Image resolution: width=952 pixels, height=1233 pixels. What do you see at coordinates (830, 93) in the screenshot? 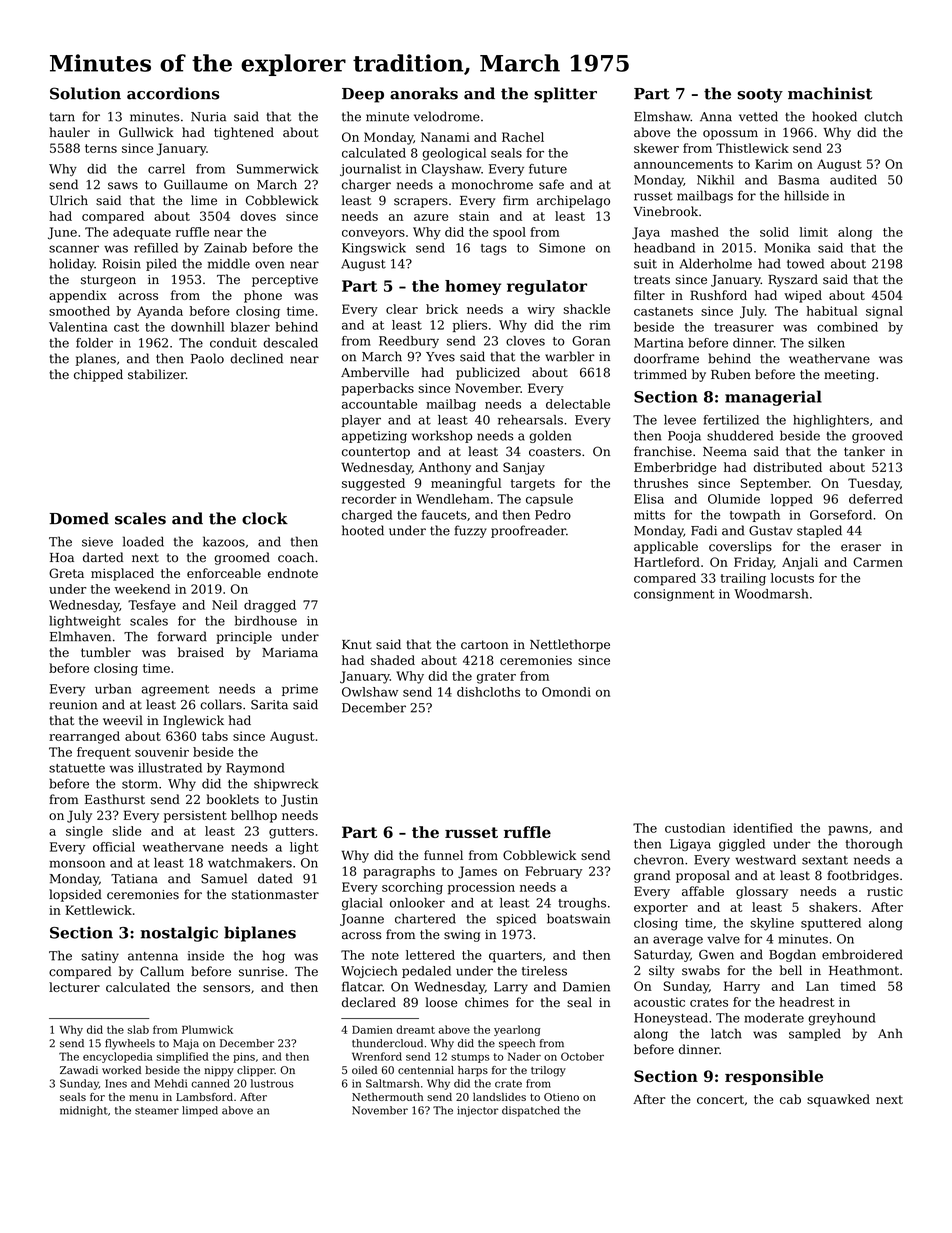
I see `machinist` at bounding box center [830, 93].
